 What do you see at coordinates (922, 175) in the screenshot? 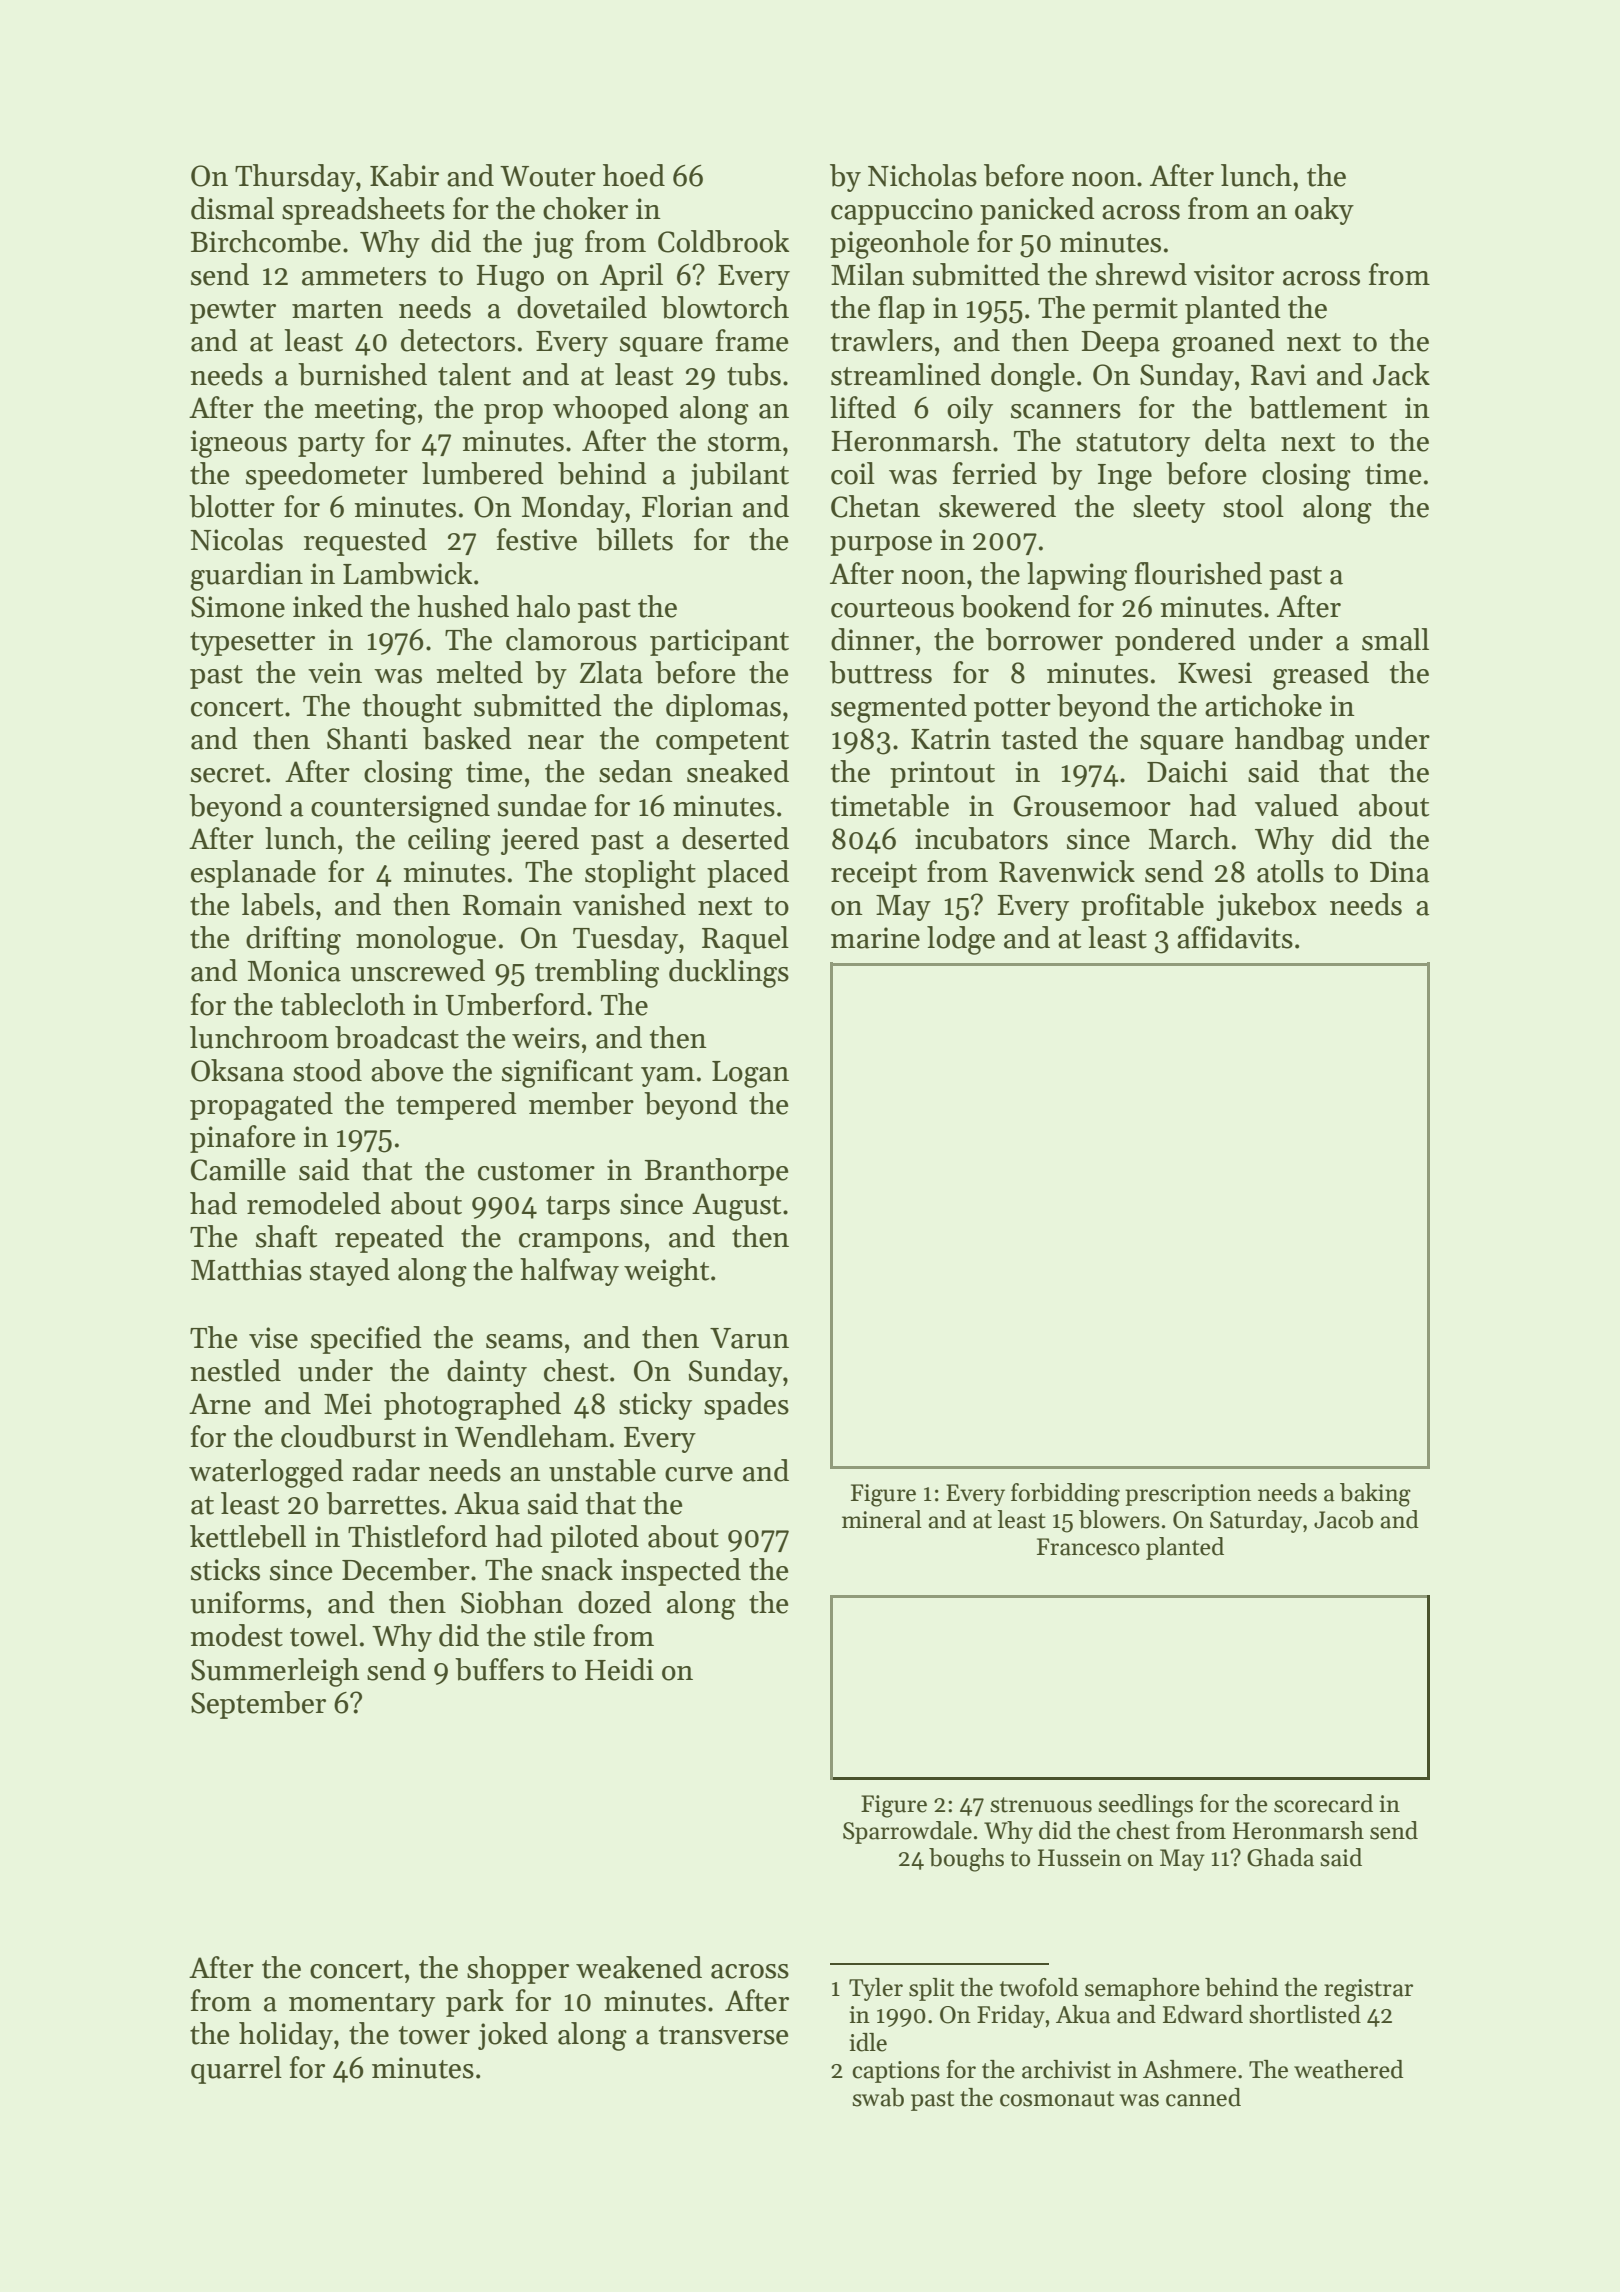
I see `Nicholas` at bounding box center [922, 175].
